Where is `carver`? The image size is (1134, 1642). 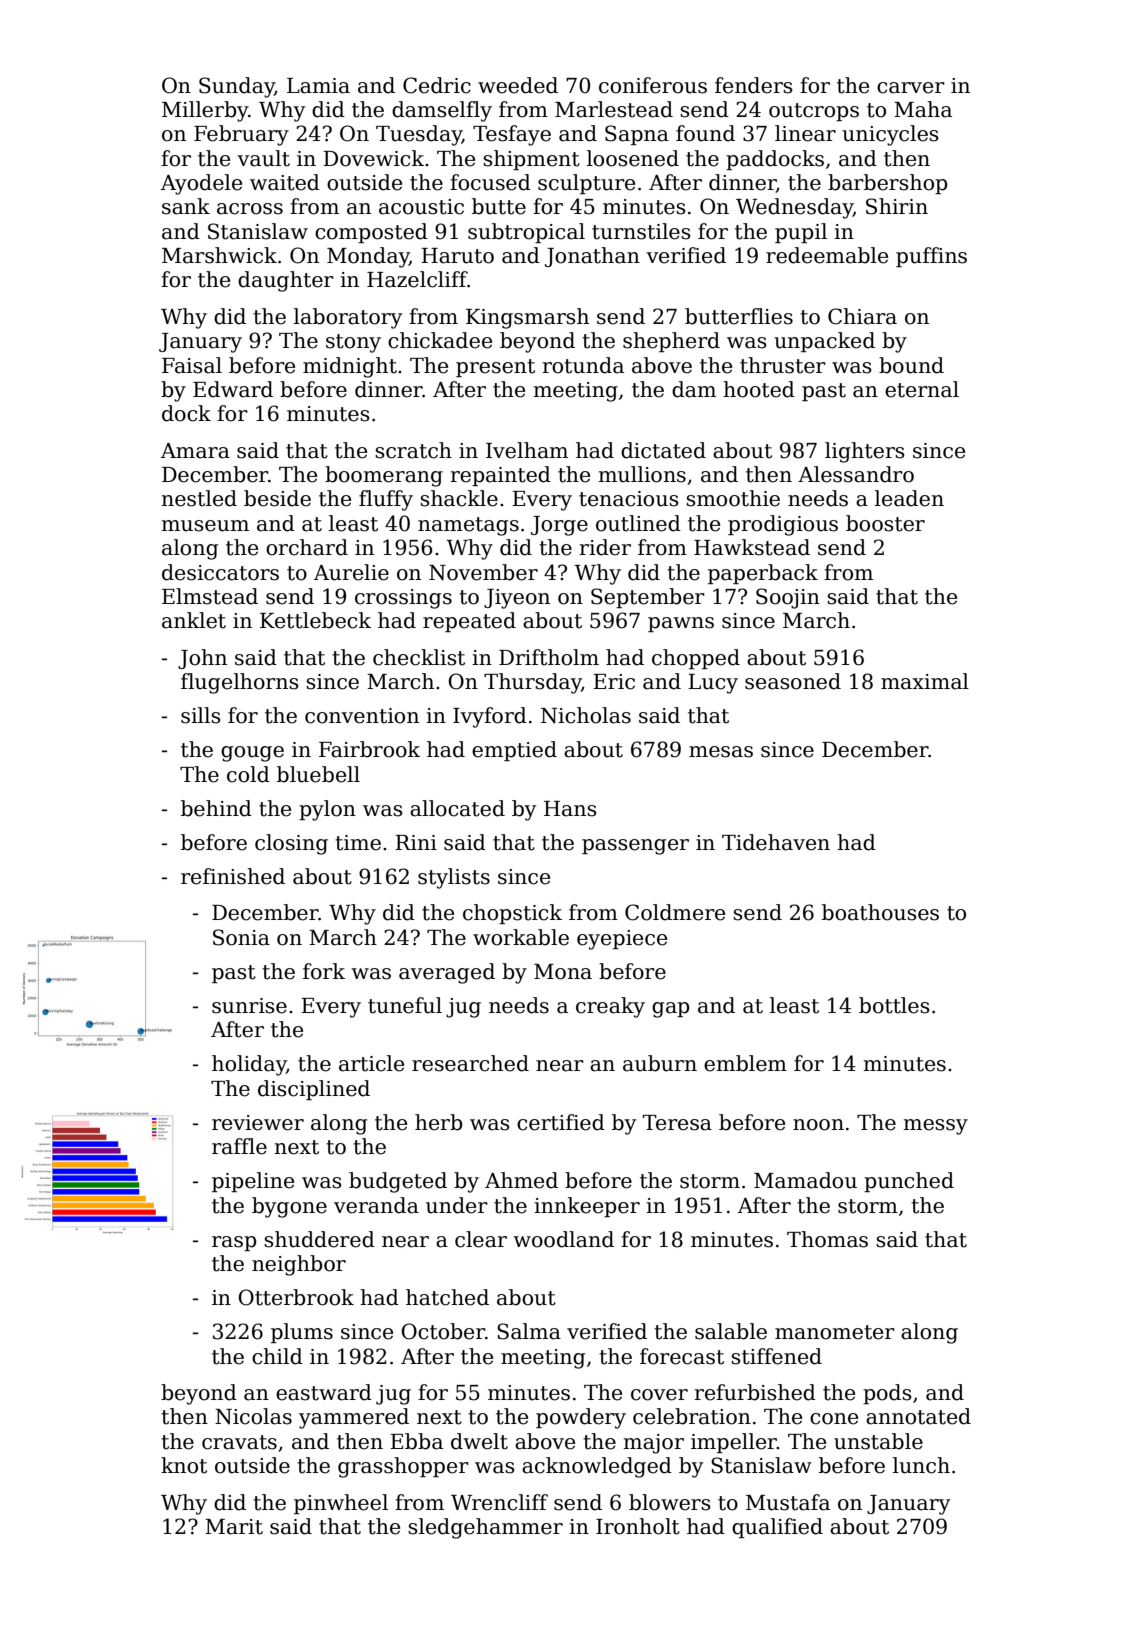
carver is located at coordinates (911, 88).
